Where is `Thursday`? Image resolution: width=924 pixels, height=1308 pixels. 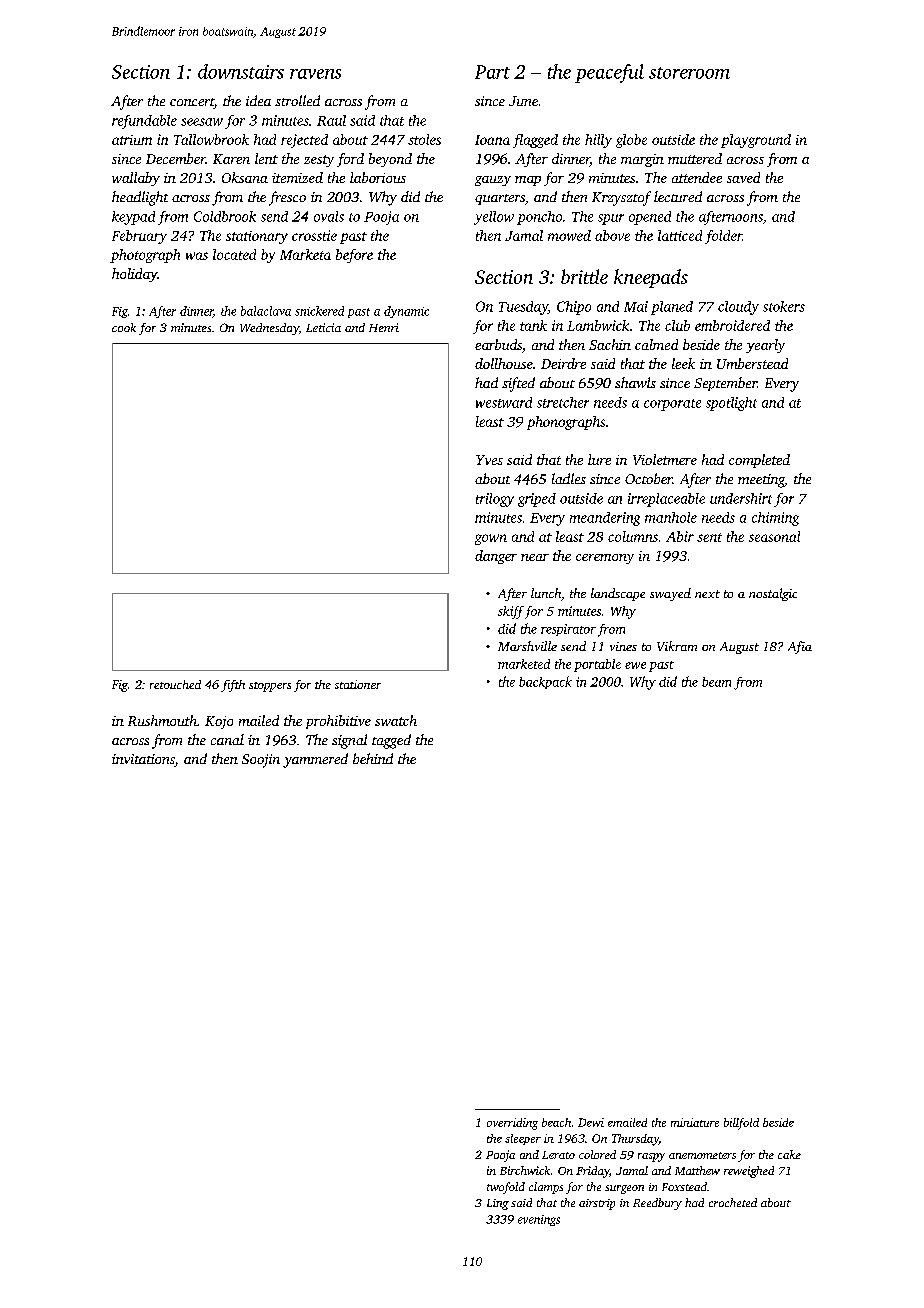
Thursday is located at coordinates (635, 1140).
